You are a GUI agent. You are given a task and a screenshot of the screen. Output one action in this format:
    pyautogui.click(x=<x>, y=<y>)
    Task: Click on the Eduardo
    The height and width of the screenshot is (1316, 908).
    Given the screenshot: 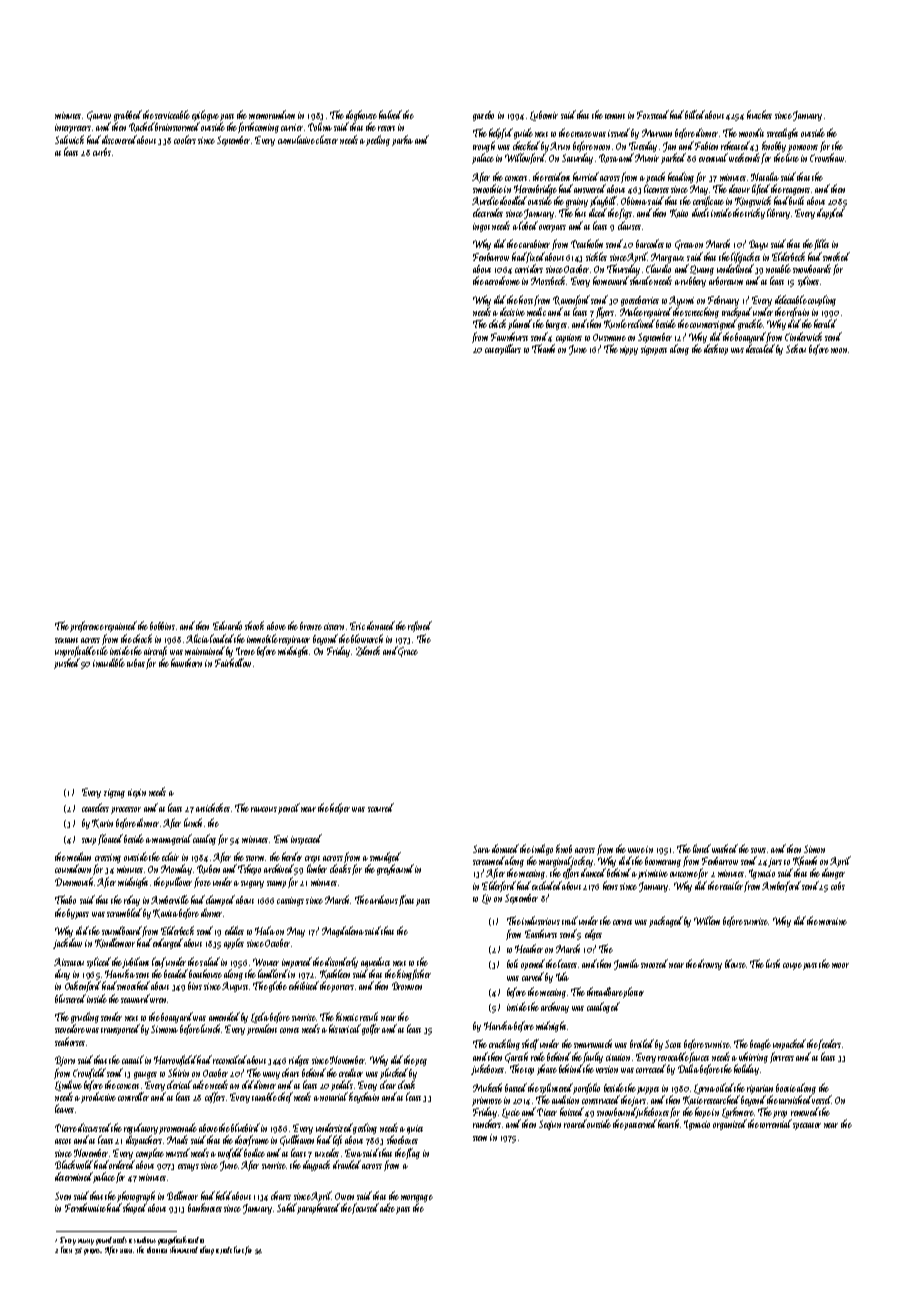 What is the action you would take?
    pyautogui.click(x=227, y=625)
